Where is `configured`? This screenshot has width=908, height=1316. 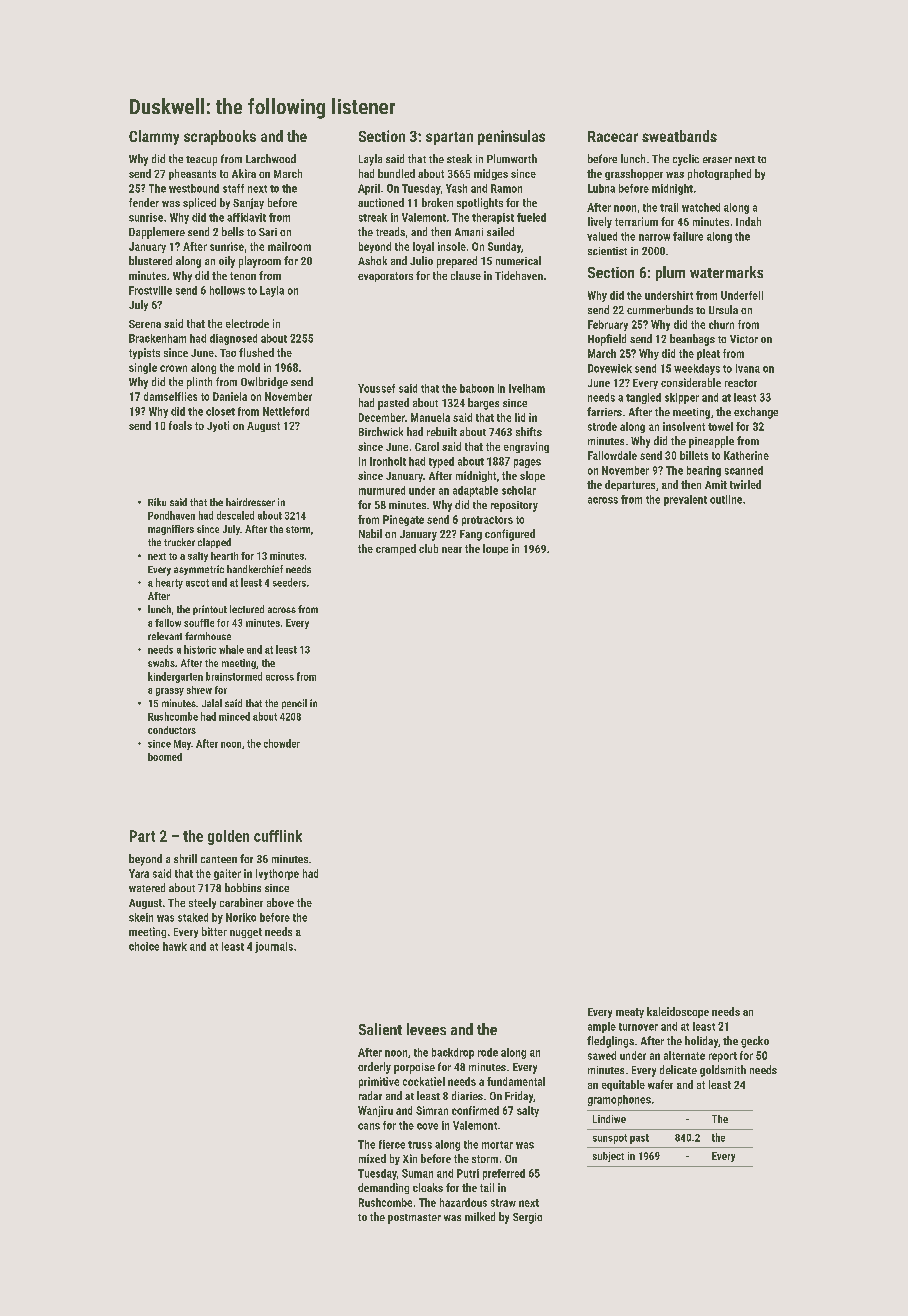
configured is located at coordinates (510, 535).
